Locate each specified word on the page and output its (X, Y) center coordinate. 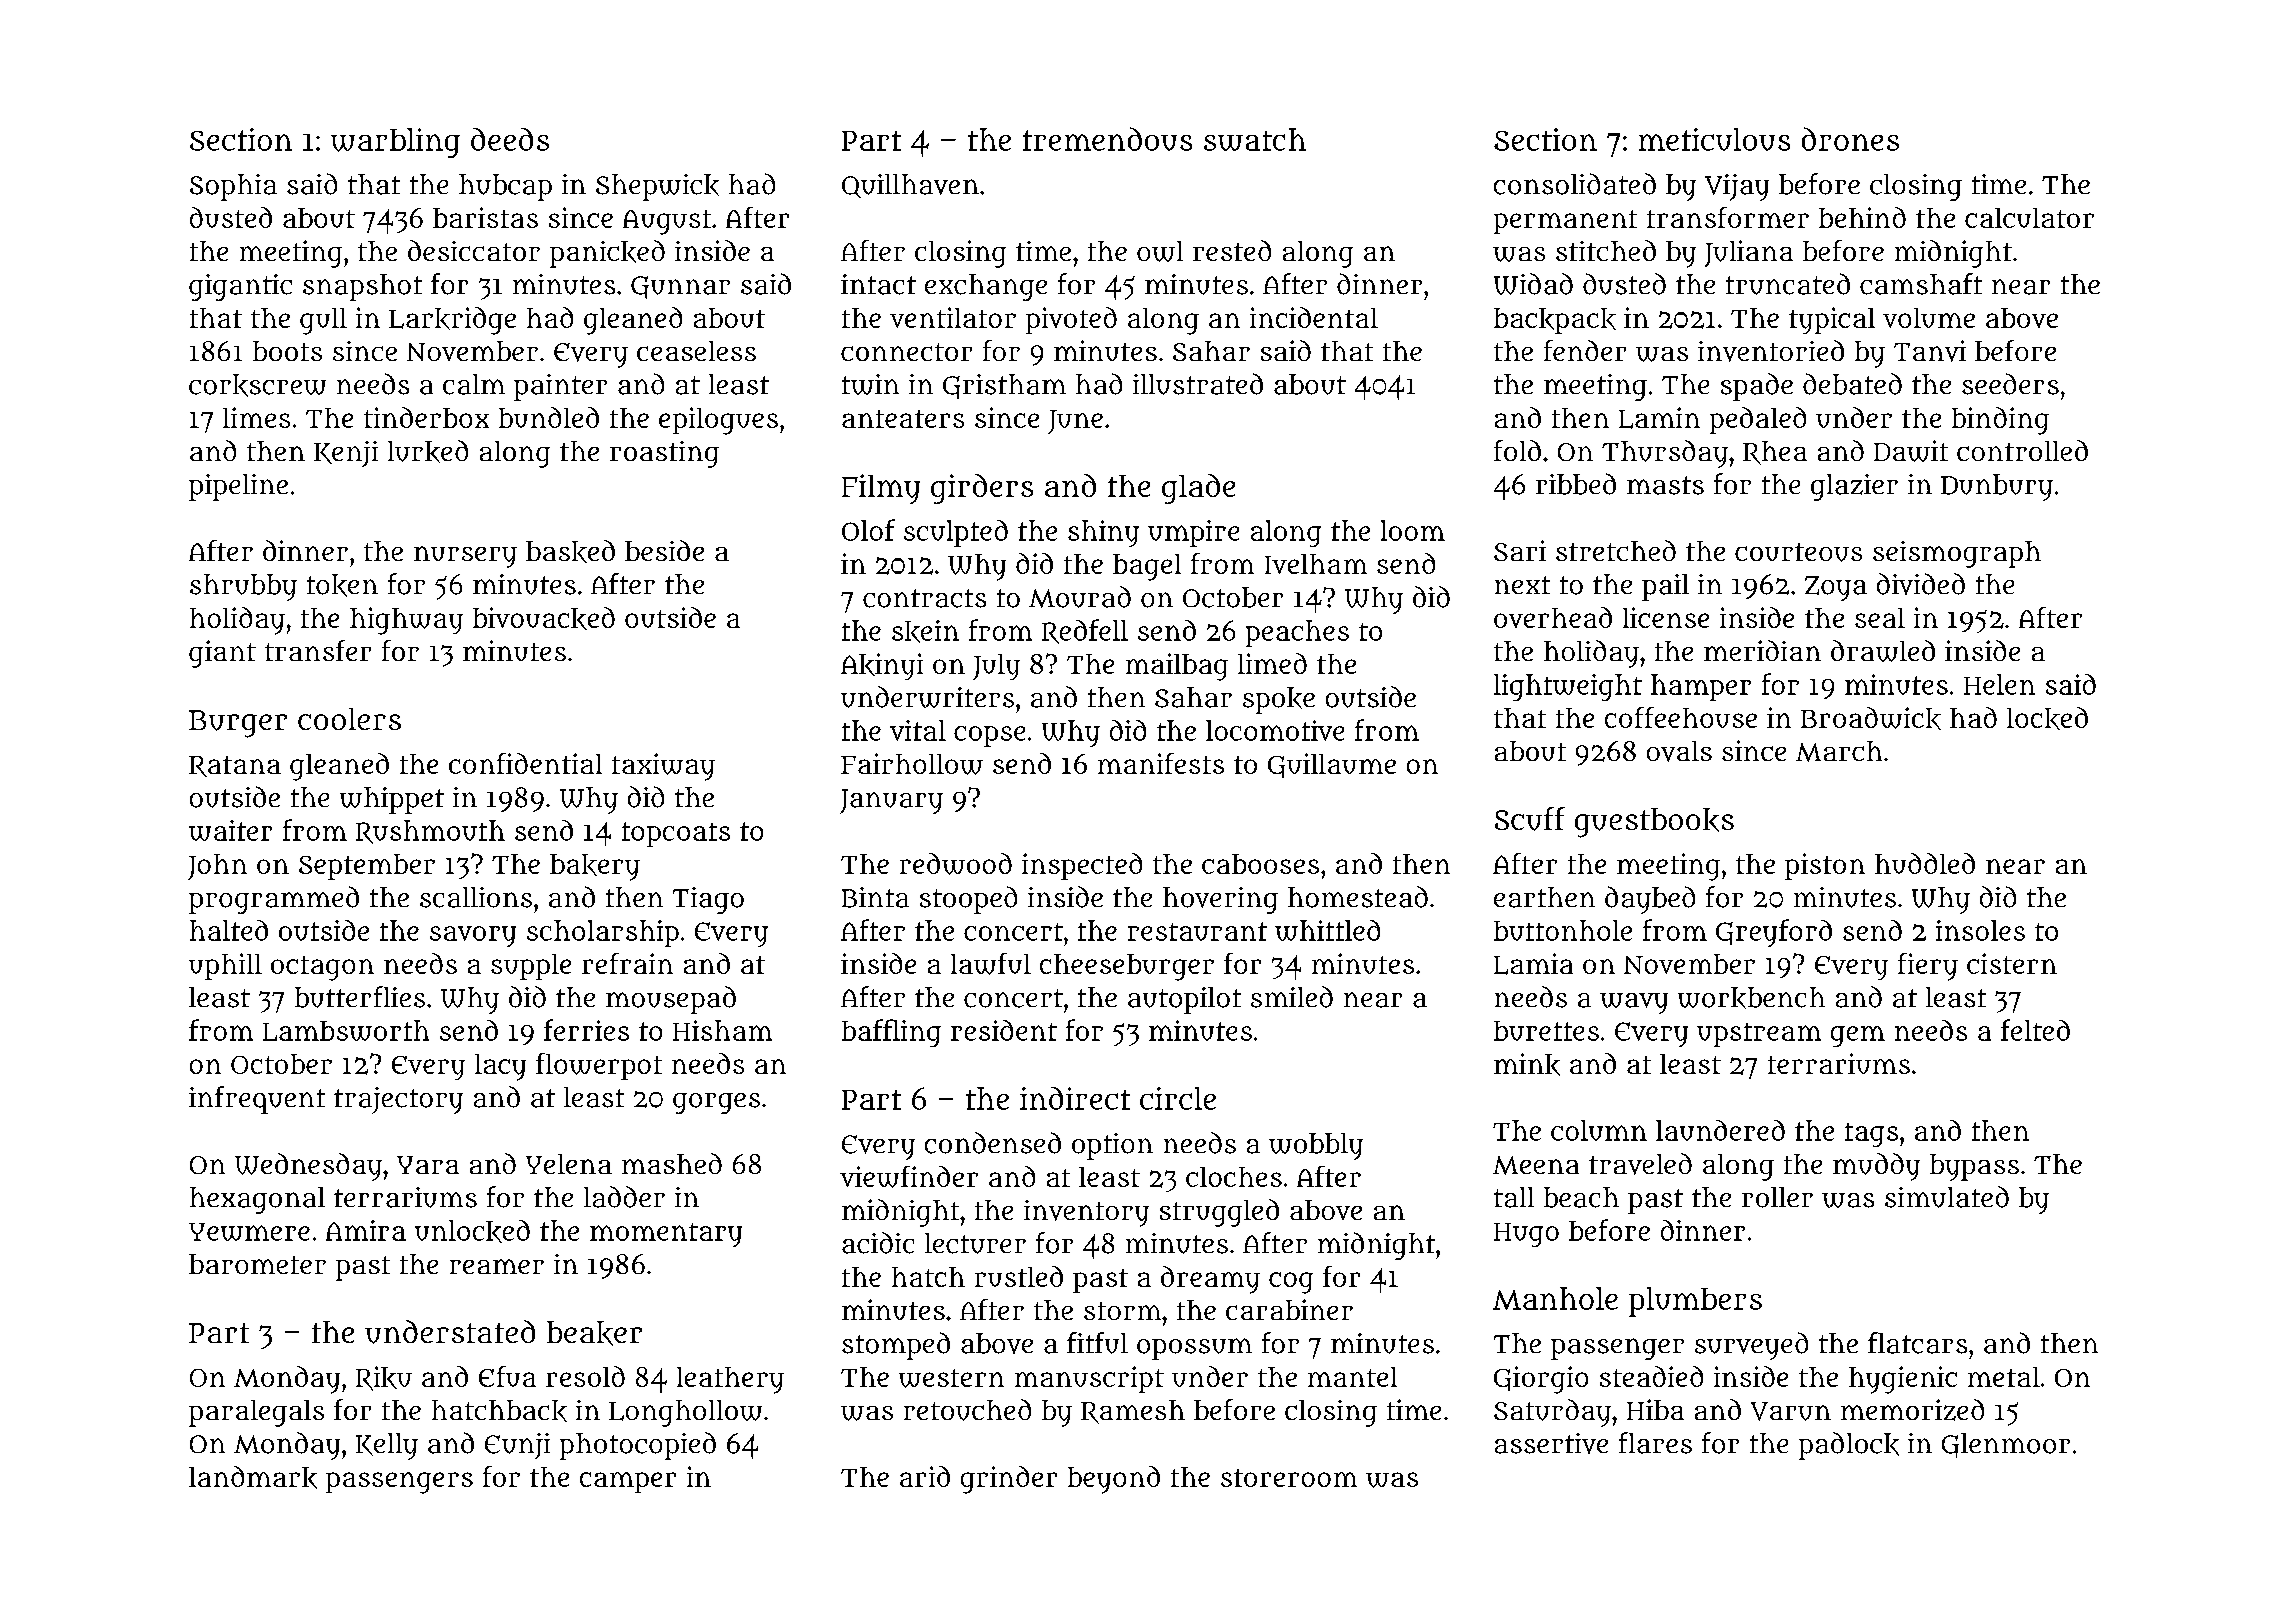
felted (2035, 1030)
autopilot (1184, 1000)
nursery (465, 557)
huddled (1925, 863)
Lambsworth (346, 1030)
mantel (1352, 1377)
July (996, 667)
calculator (2029, 218)
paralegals (256, 1413)
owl (1160, 251)
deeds (510, 139)
